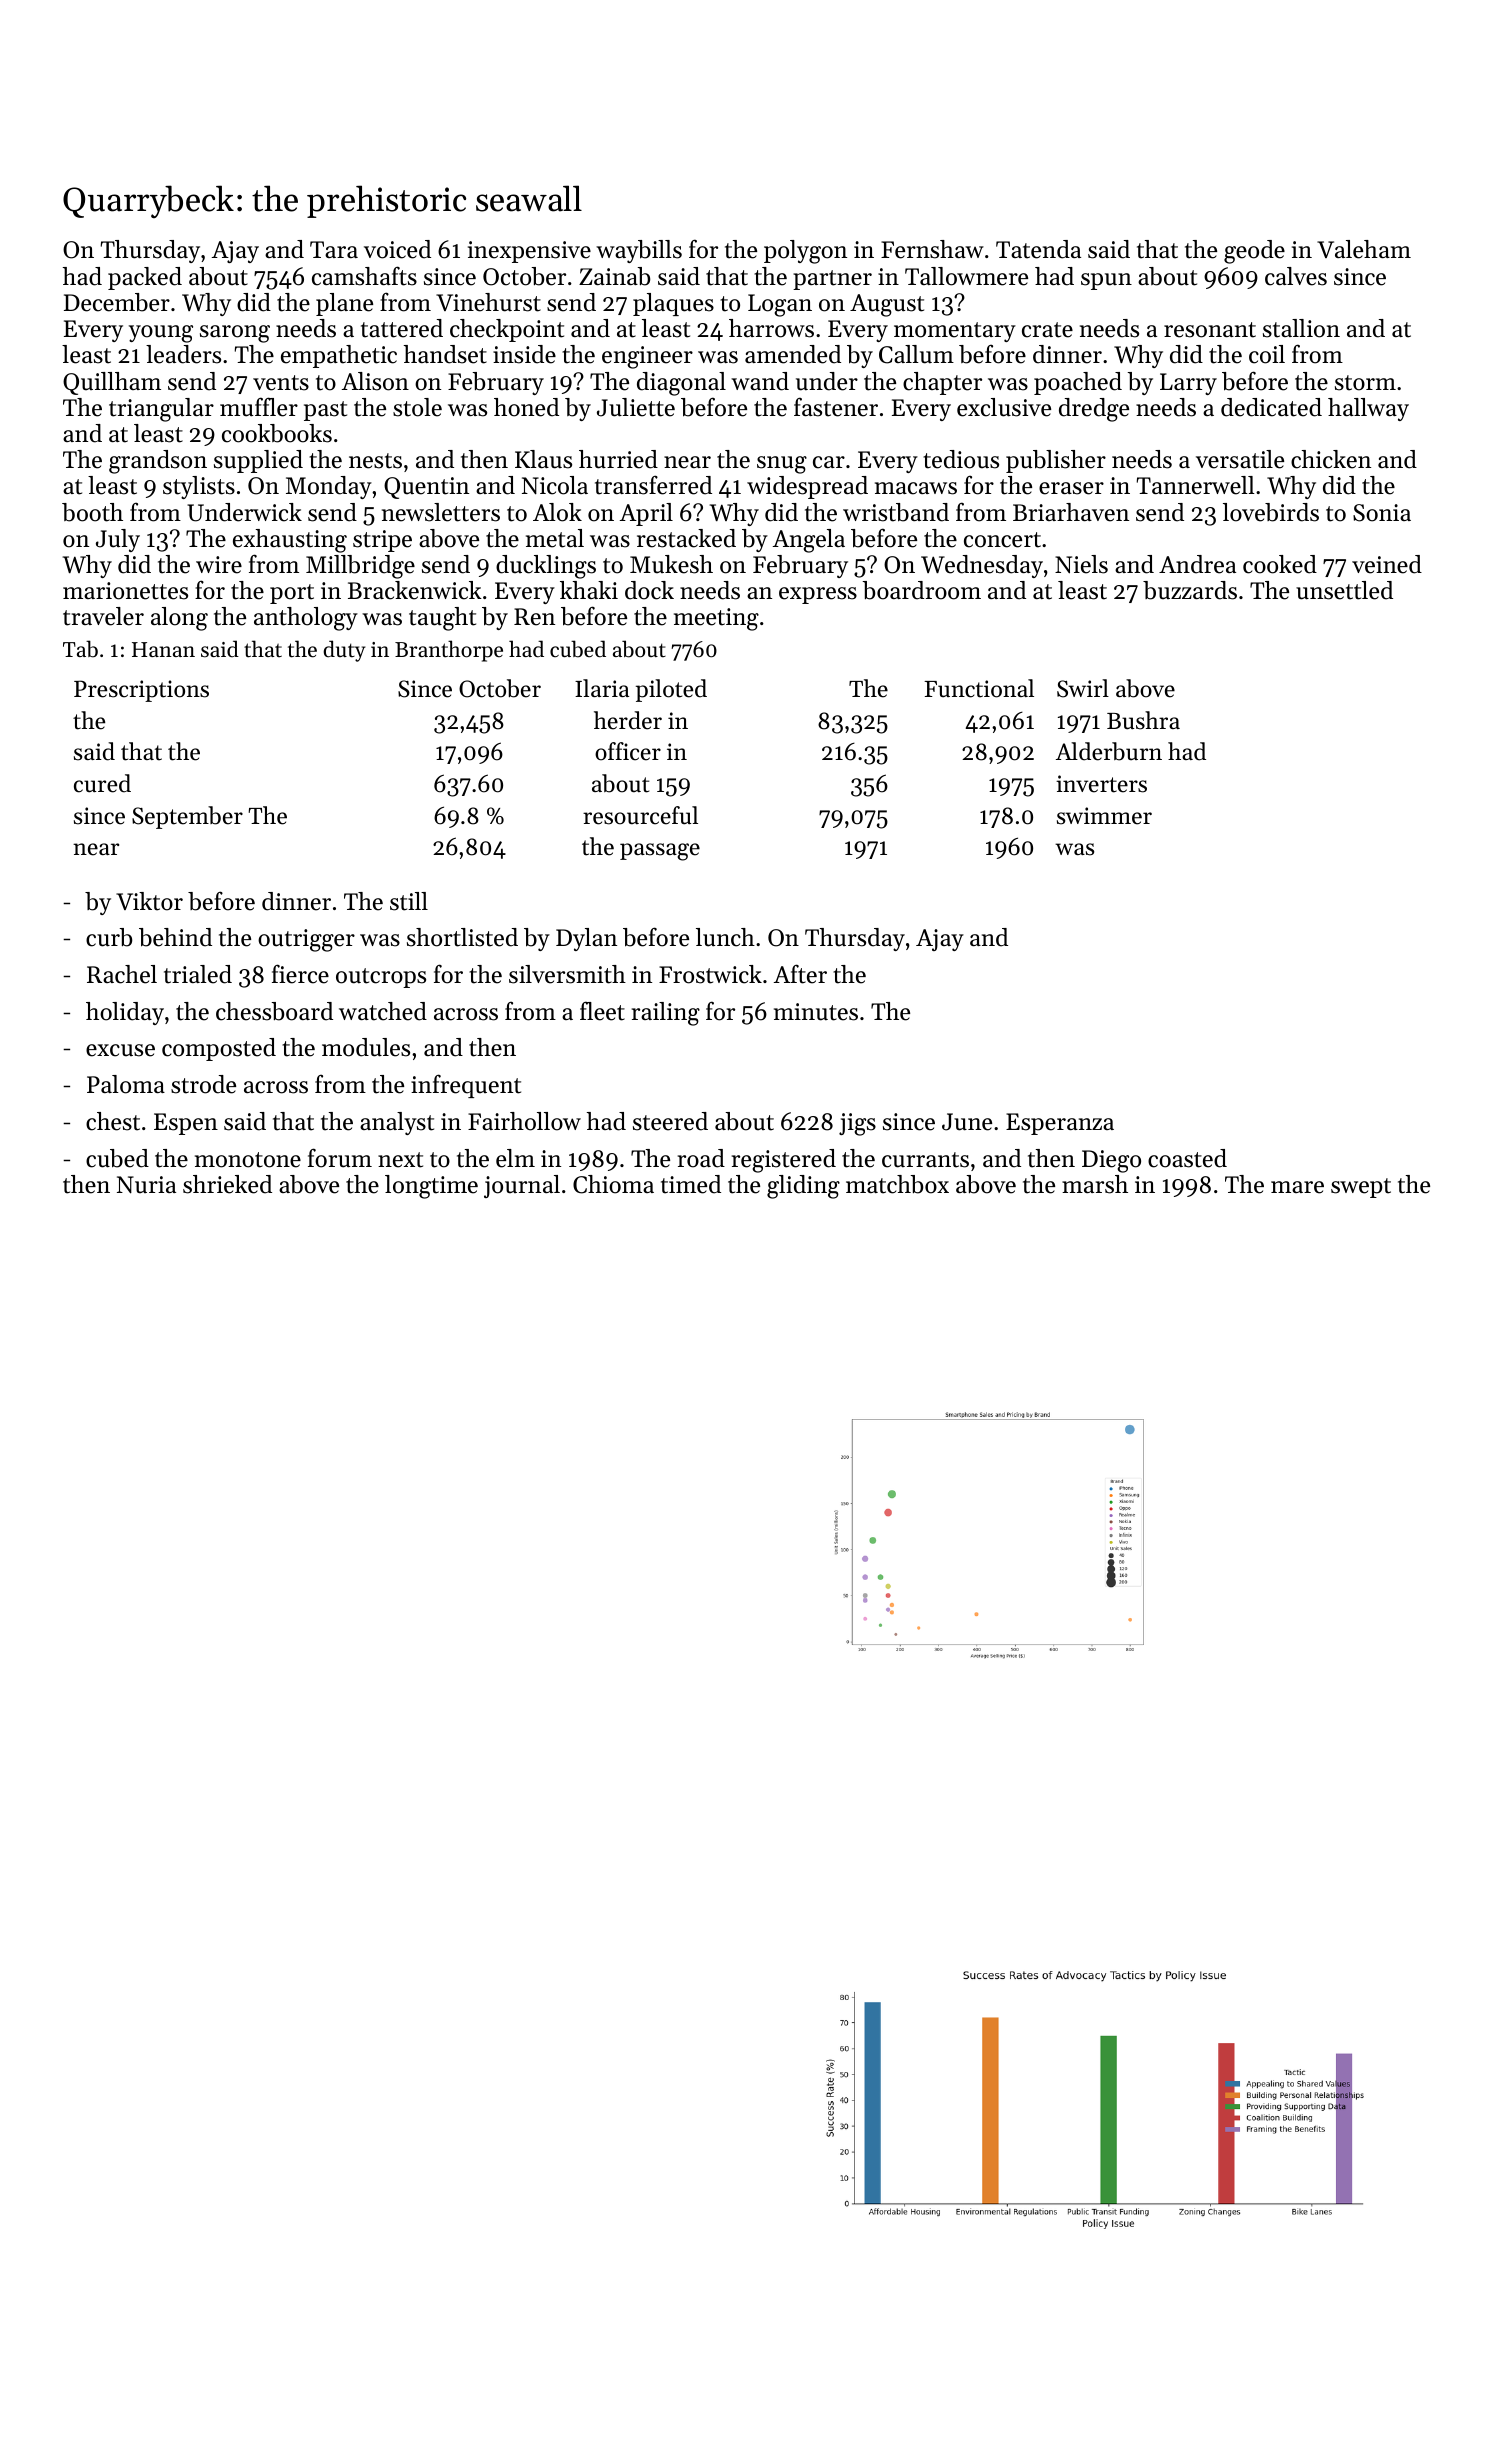 The height and width of the screenshot is (2464, 1496). What do you see at coordinates (602, 688) in the screenshot?
I see `Ilaria` at bounding box center [602, 688].
